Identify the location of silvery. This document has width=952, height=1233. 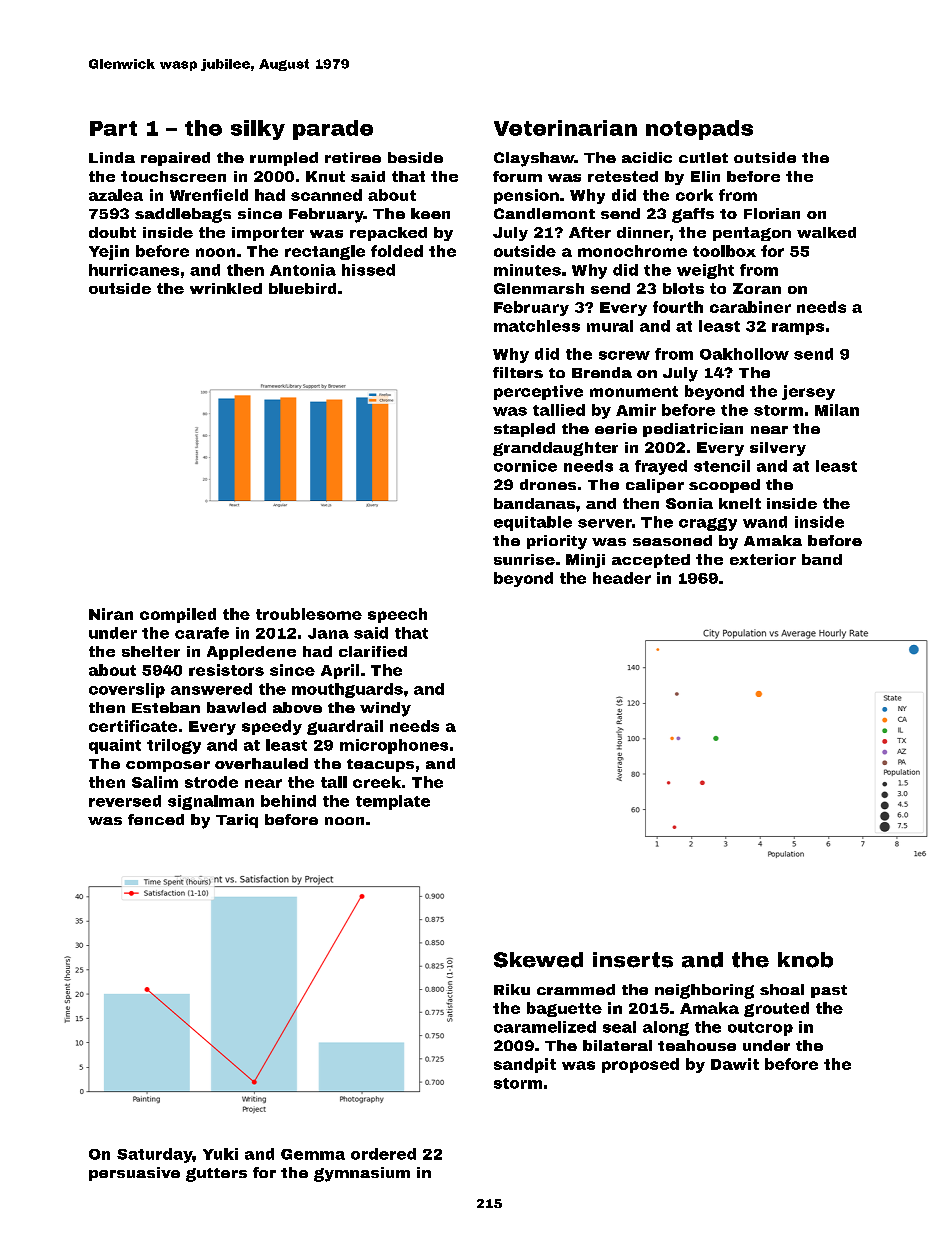
(778, 449).
